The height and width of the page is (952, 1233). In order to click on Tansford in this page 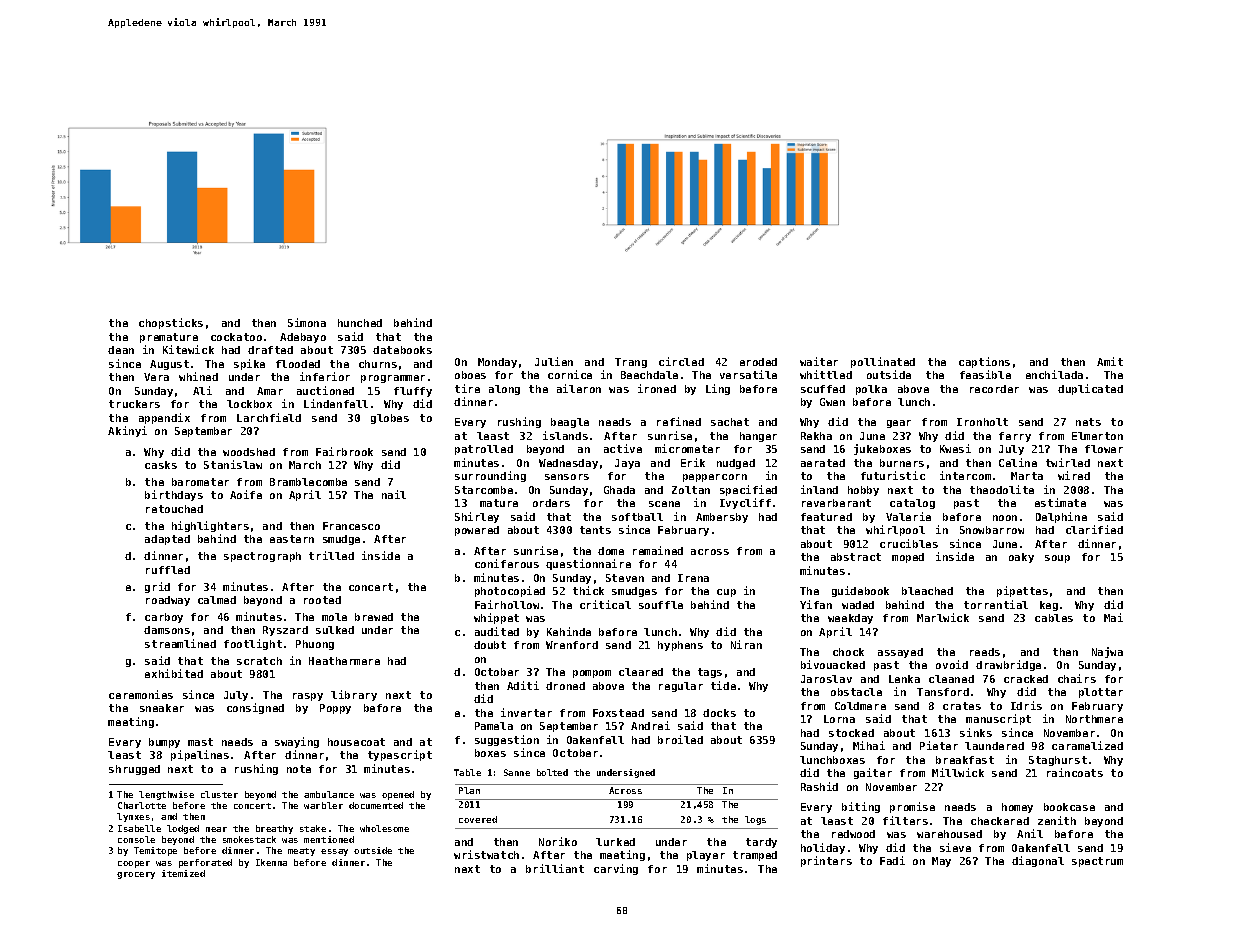, I will do `click(943, 692)`.
